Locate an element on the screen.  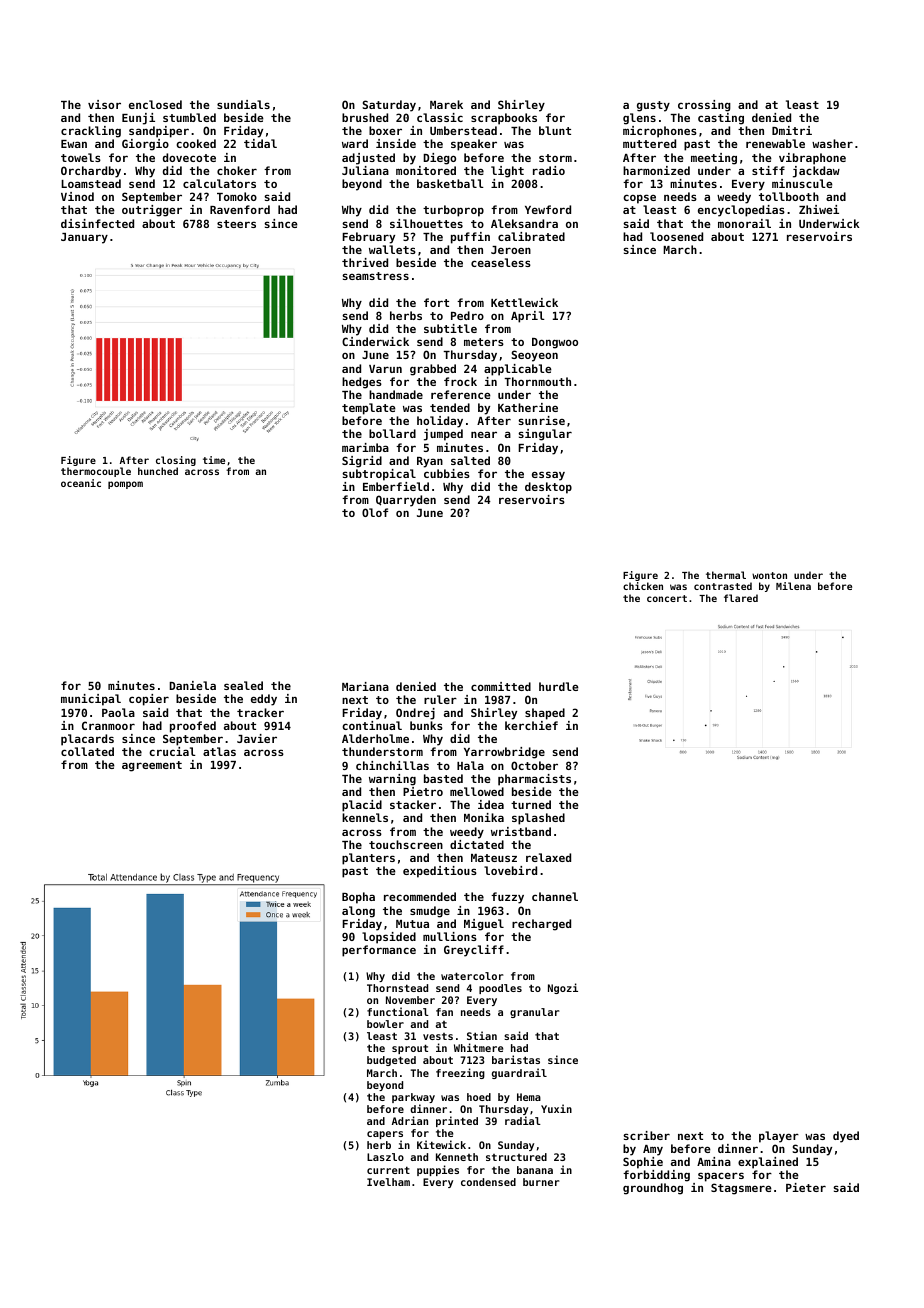
washer is located at coordinates (832, 143).
